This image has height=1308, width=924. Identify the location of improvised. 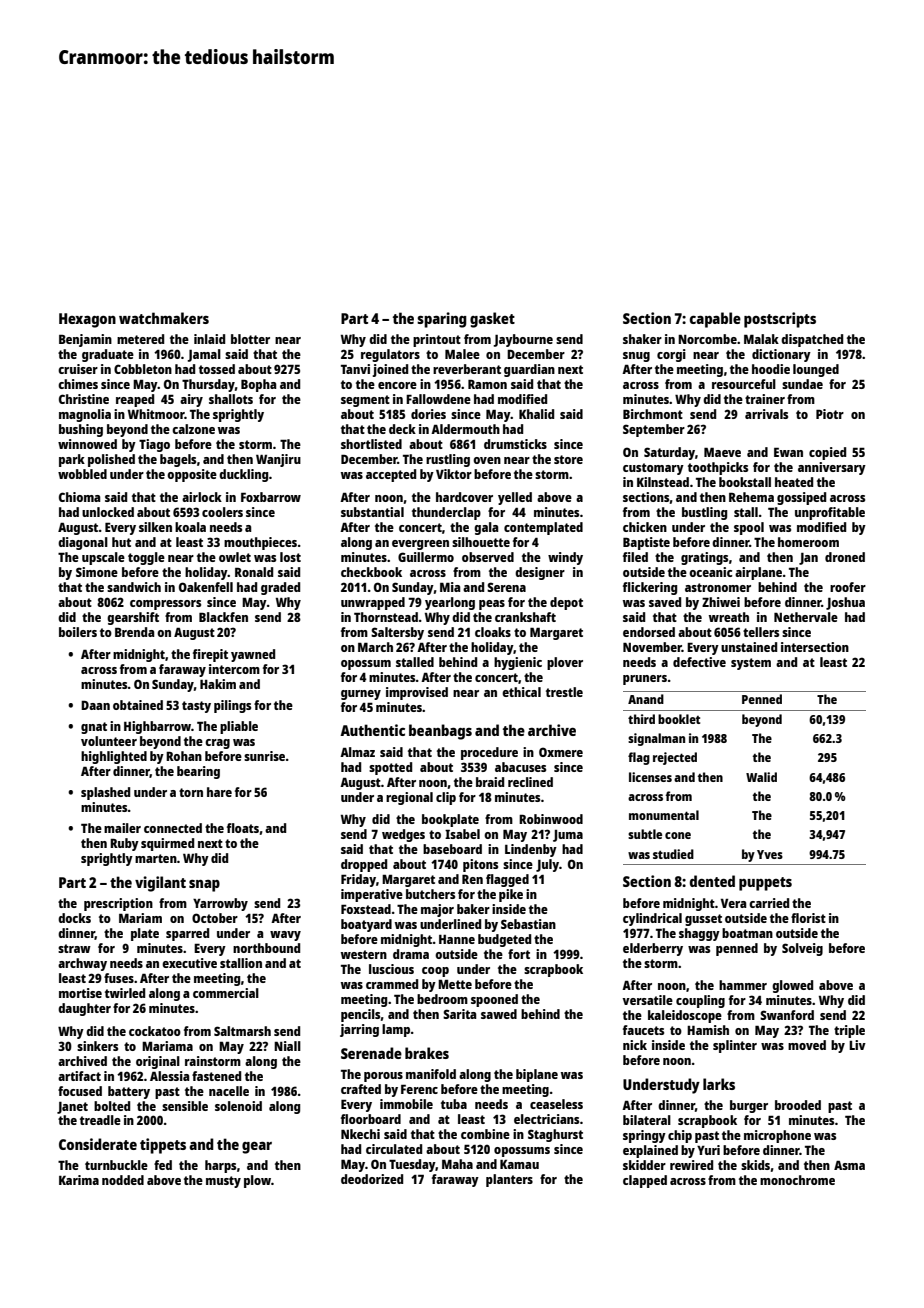
(417, 693).
